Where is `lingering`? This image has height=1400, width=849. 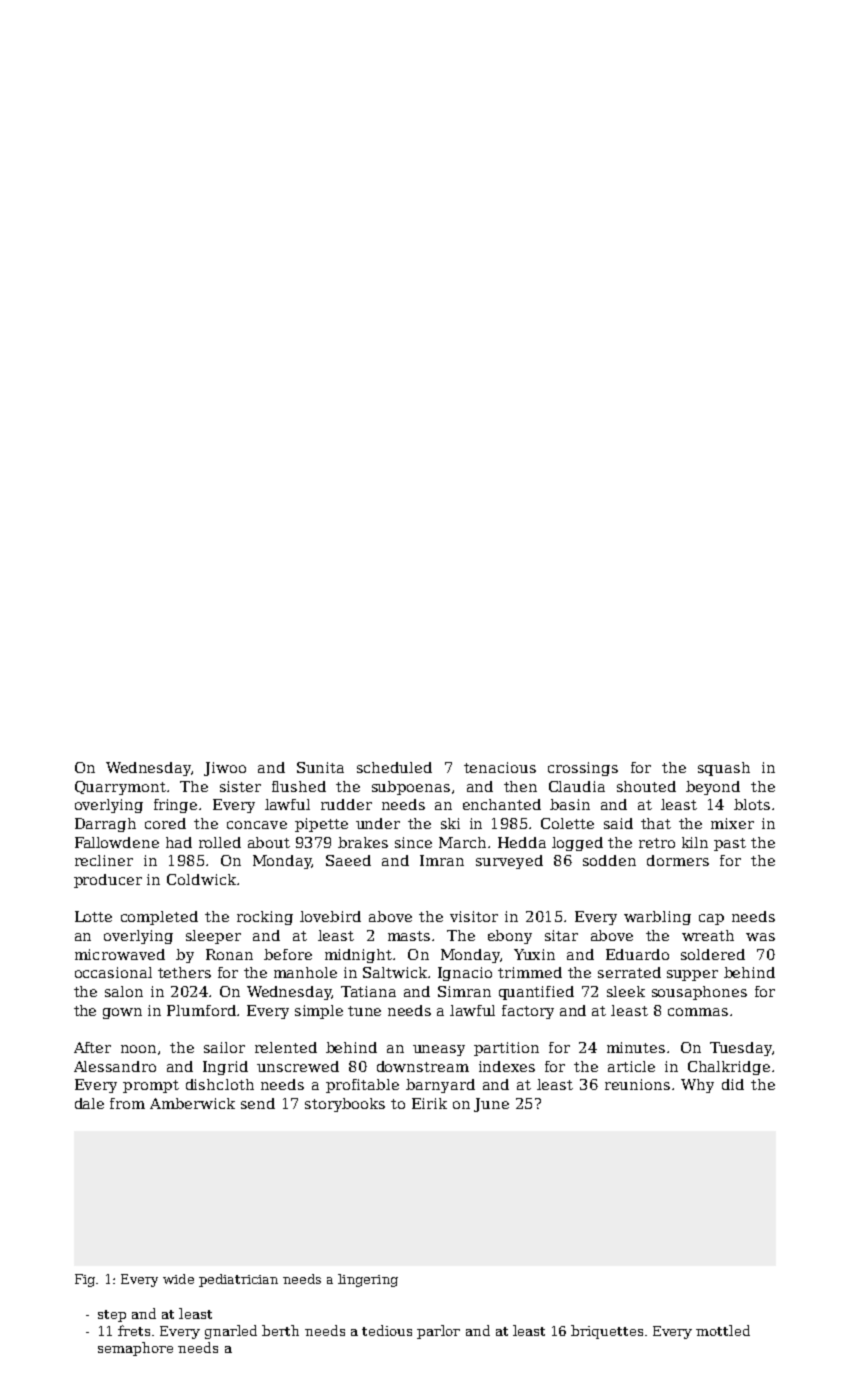 lingering is located at coordinates (368, 1280).
